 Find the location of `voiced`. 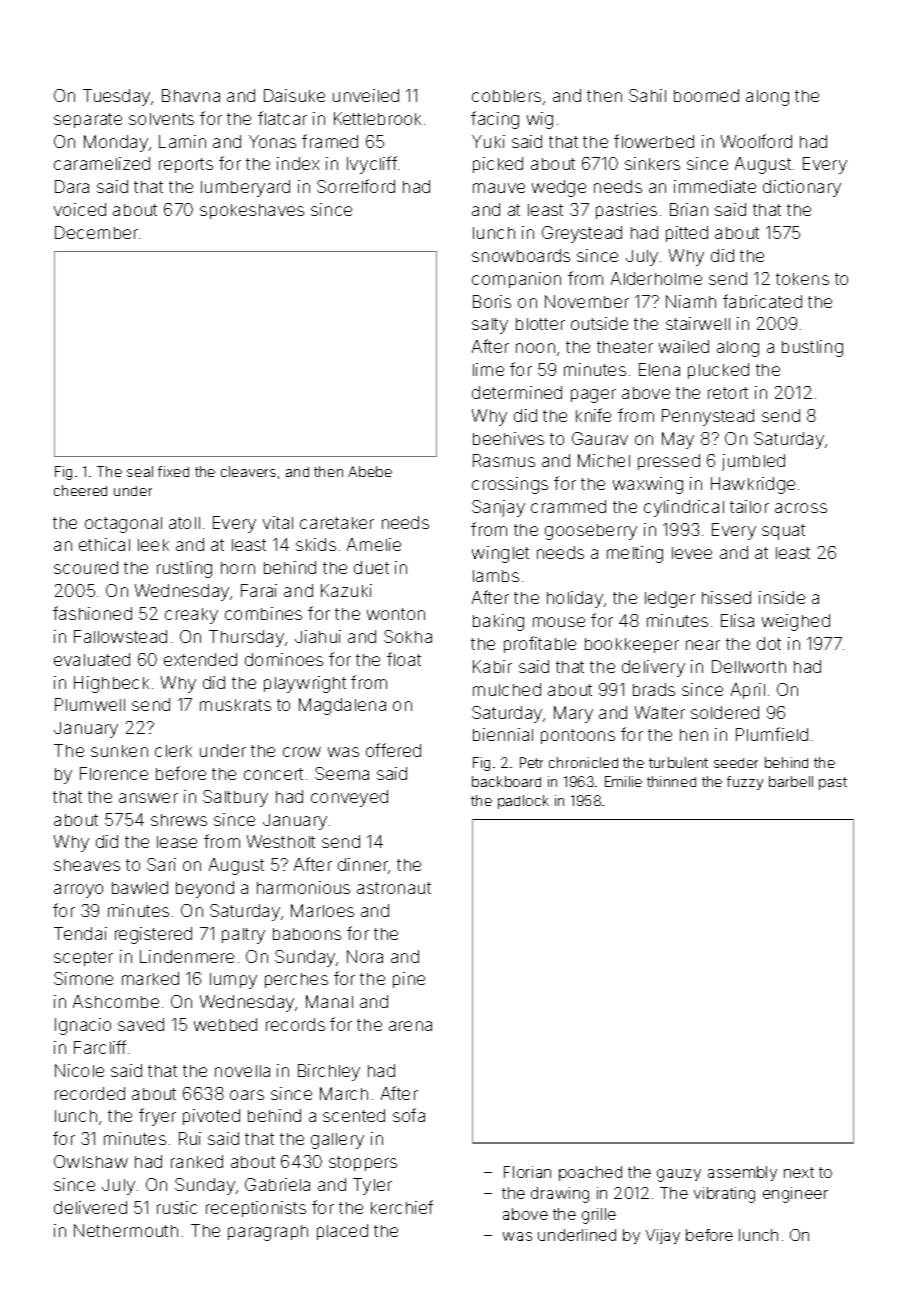

voiced is located at coordinates (80, 209).
